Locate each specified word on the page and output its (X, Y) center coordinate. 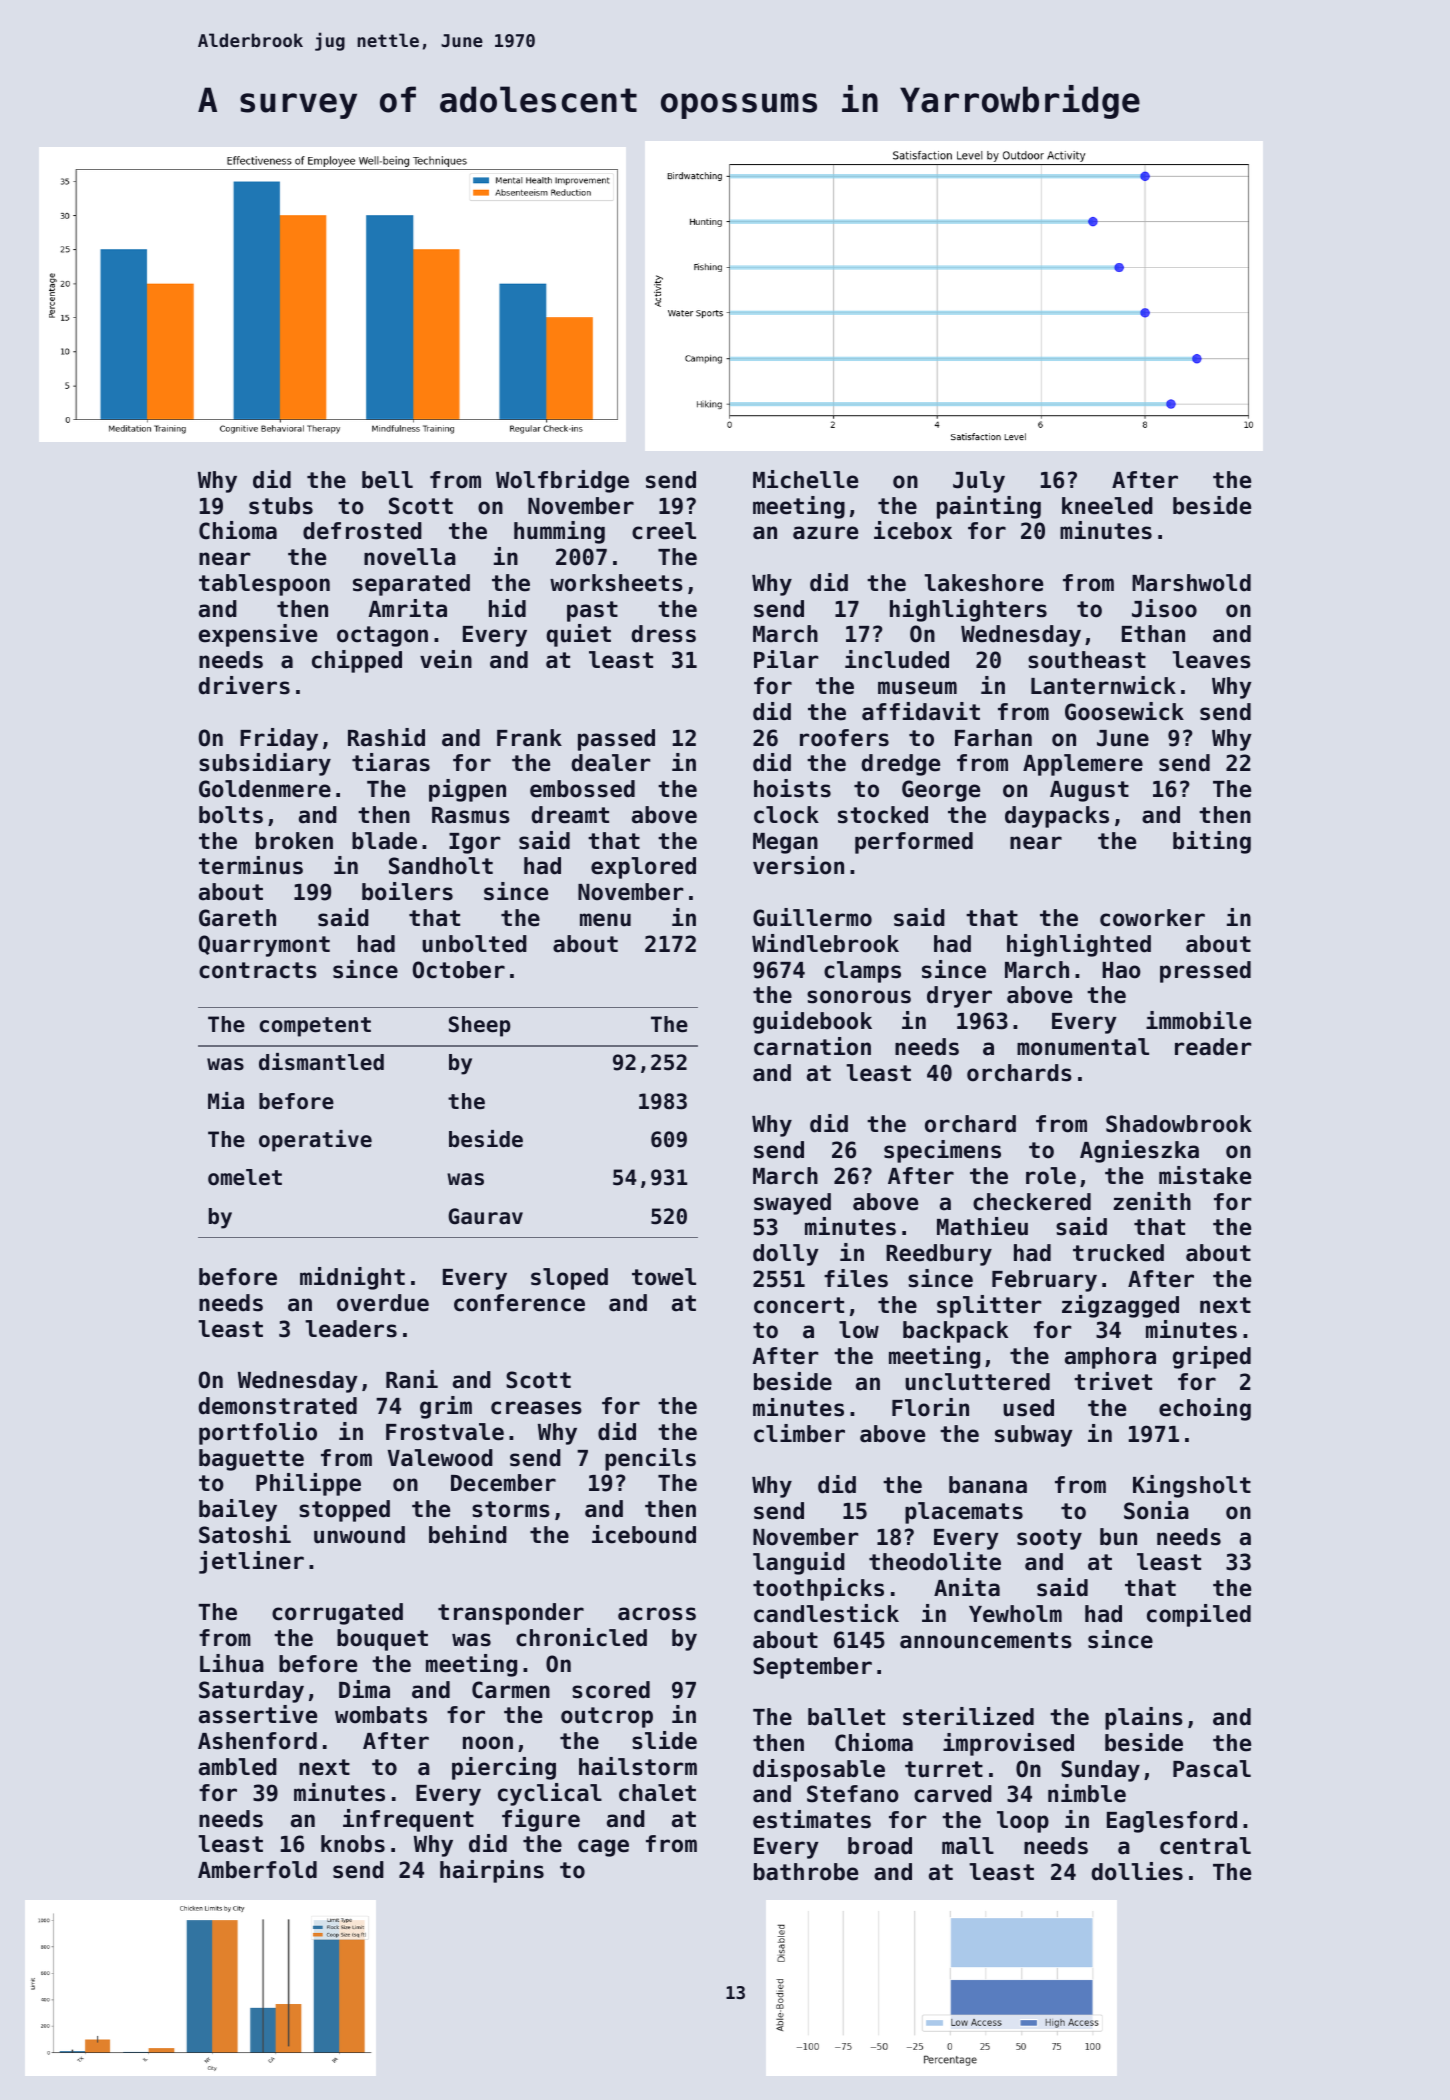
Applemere (1083, 765)
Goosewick (1124, 711)
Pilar (786, 659)
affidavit (921, 711)
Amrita (407, 608)
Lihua (232, 1663)
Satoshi (245, 1534)
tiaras (391, 762)
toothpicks (818, 1589)
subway (1034, 1436)
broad (880, 1846)
